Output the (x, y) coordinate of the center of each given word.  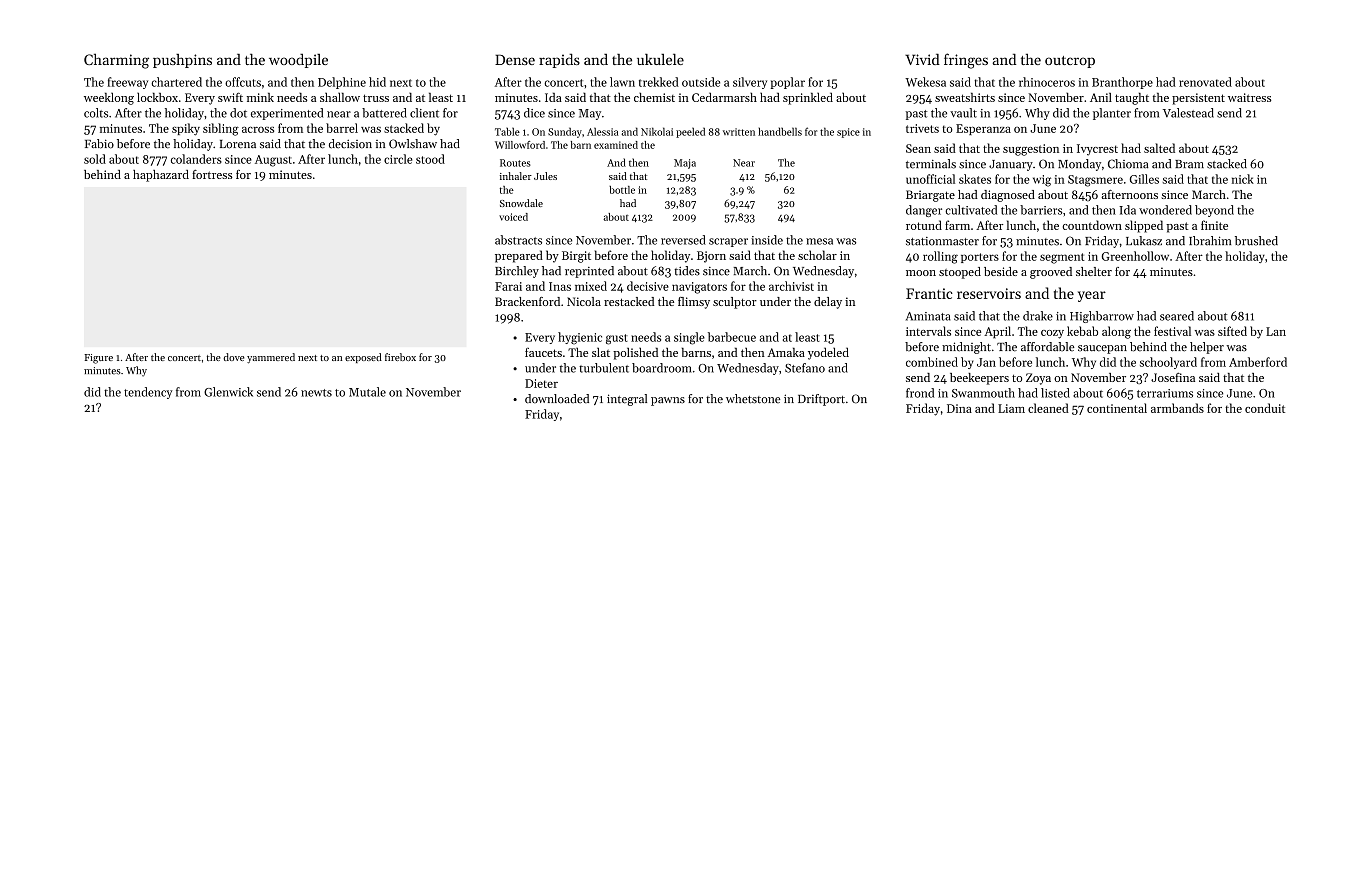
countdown (1092, 225)
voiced (513, 217)
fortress (212, 174)
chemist (654, 97)
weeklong (109, 98)
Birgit (576, 257)
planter (1112, 114)
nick (1243, 179)
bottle (622, 190)
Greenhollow (1135, 256)
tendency (148, 393)
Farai (508, 286)
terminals (931, 164)
